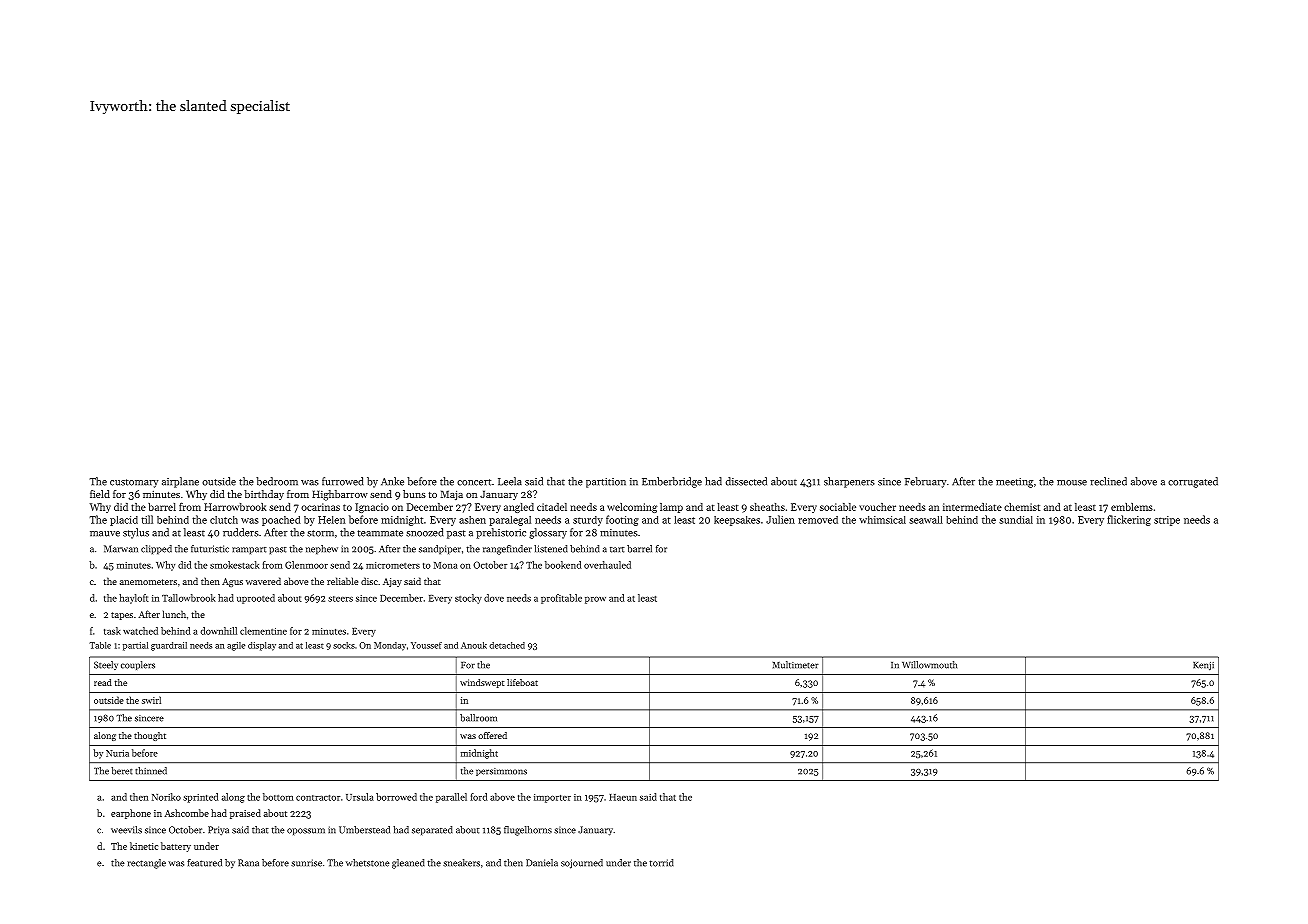 This page has height=924, width=1308. I want to click on Multimeter, so click(796, 665).
